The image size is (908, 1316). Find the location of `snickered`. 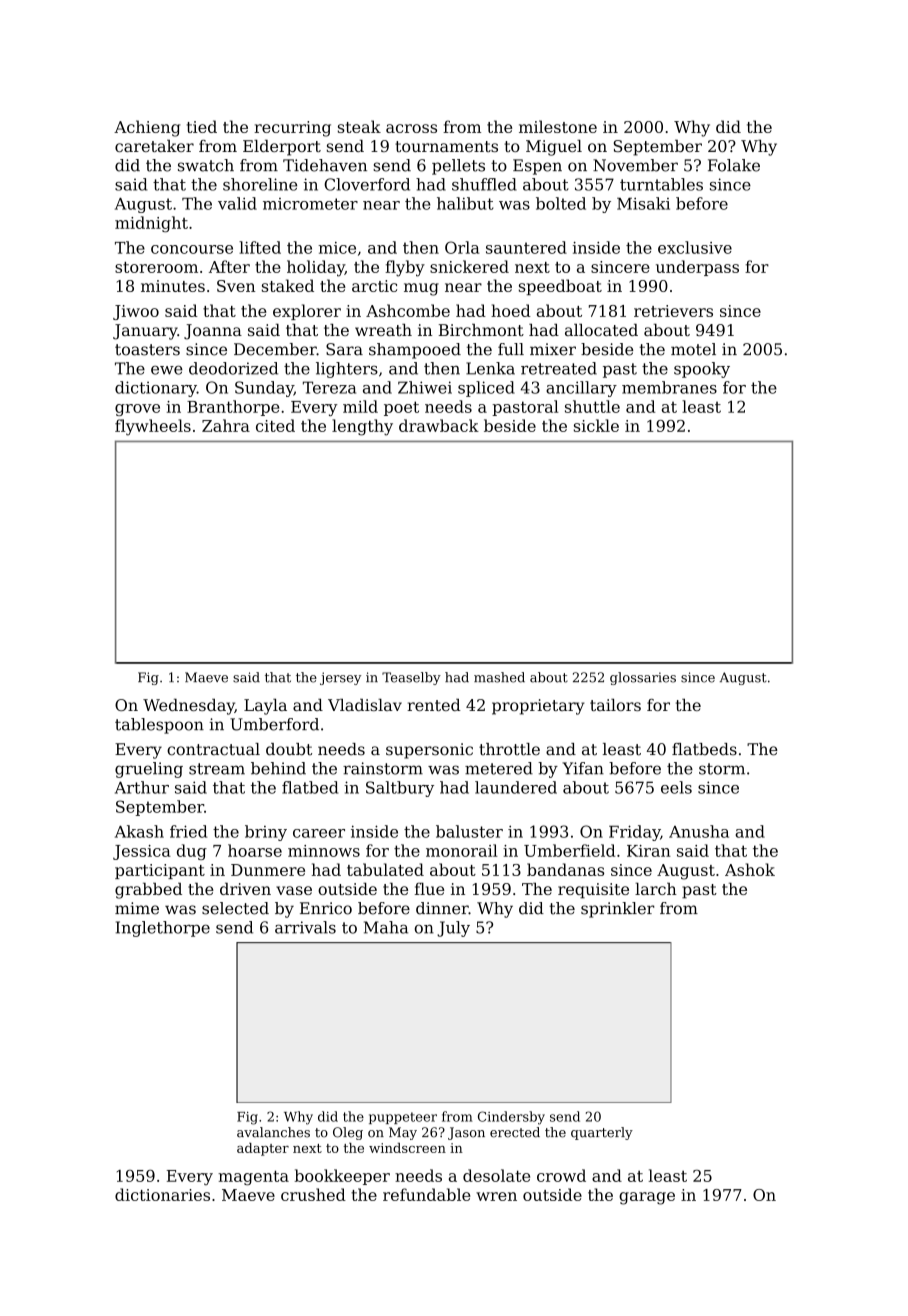

snickered is located at coordinates (469, 266).
